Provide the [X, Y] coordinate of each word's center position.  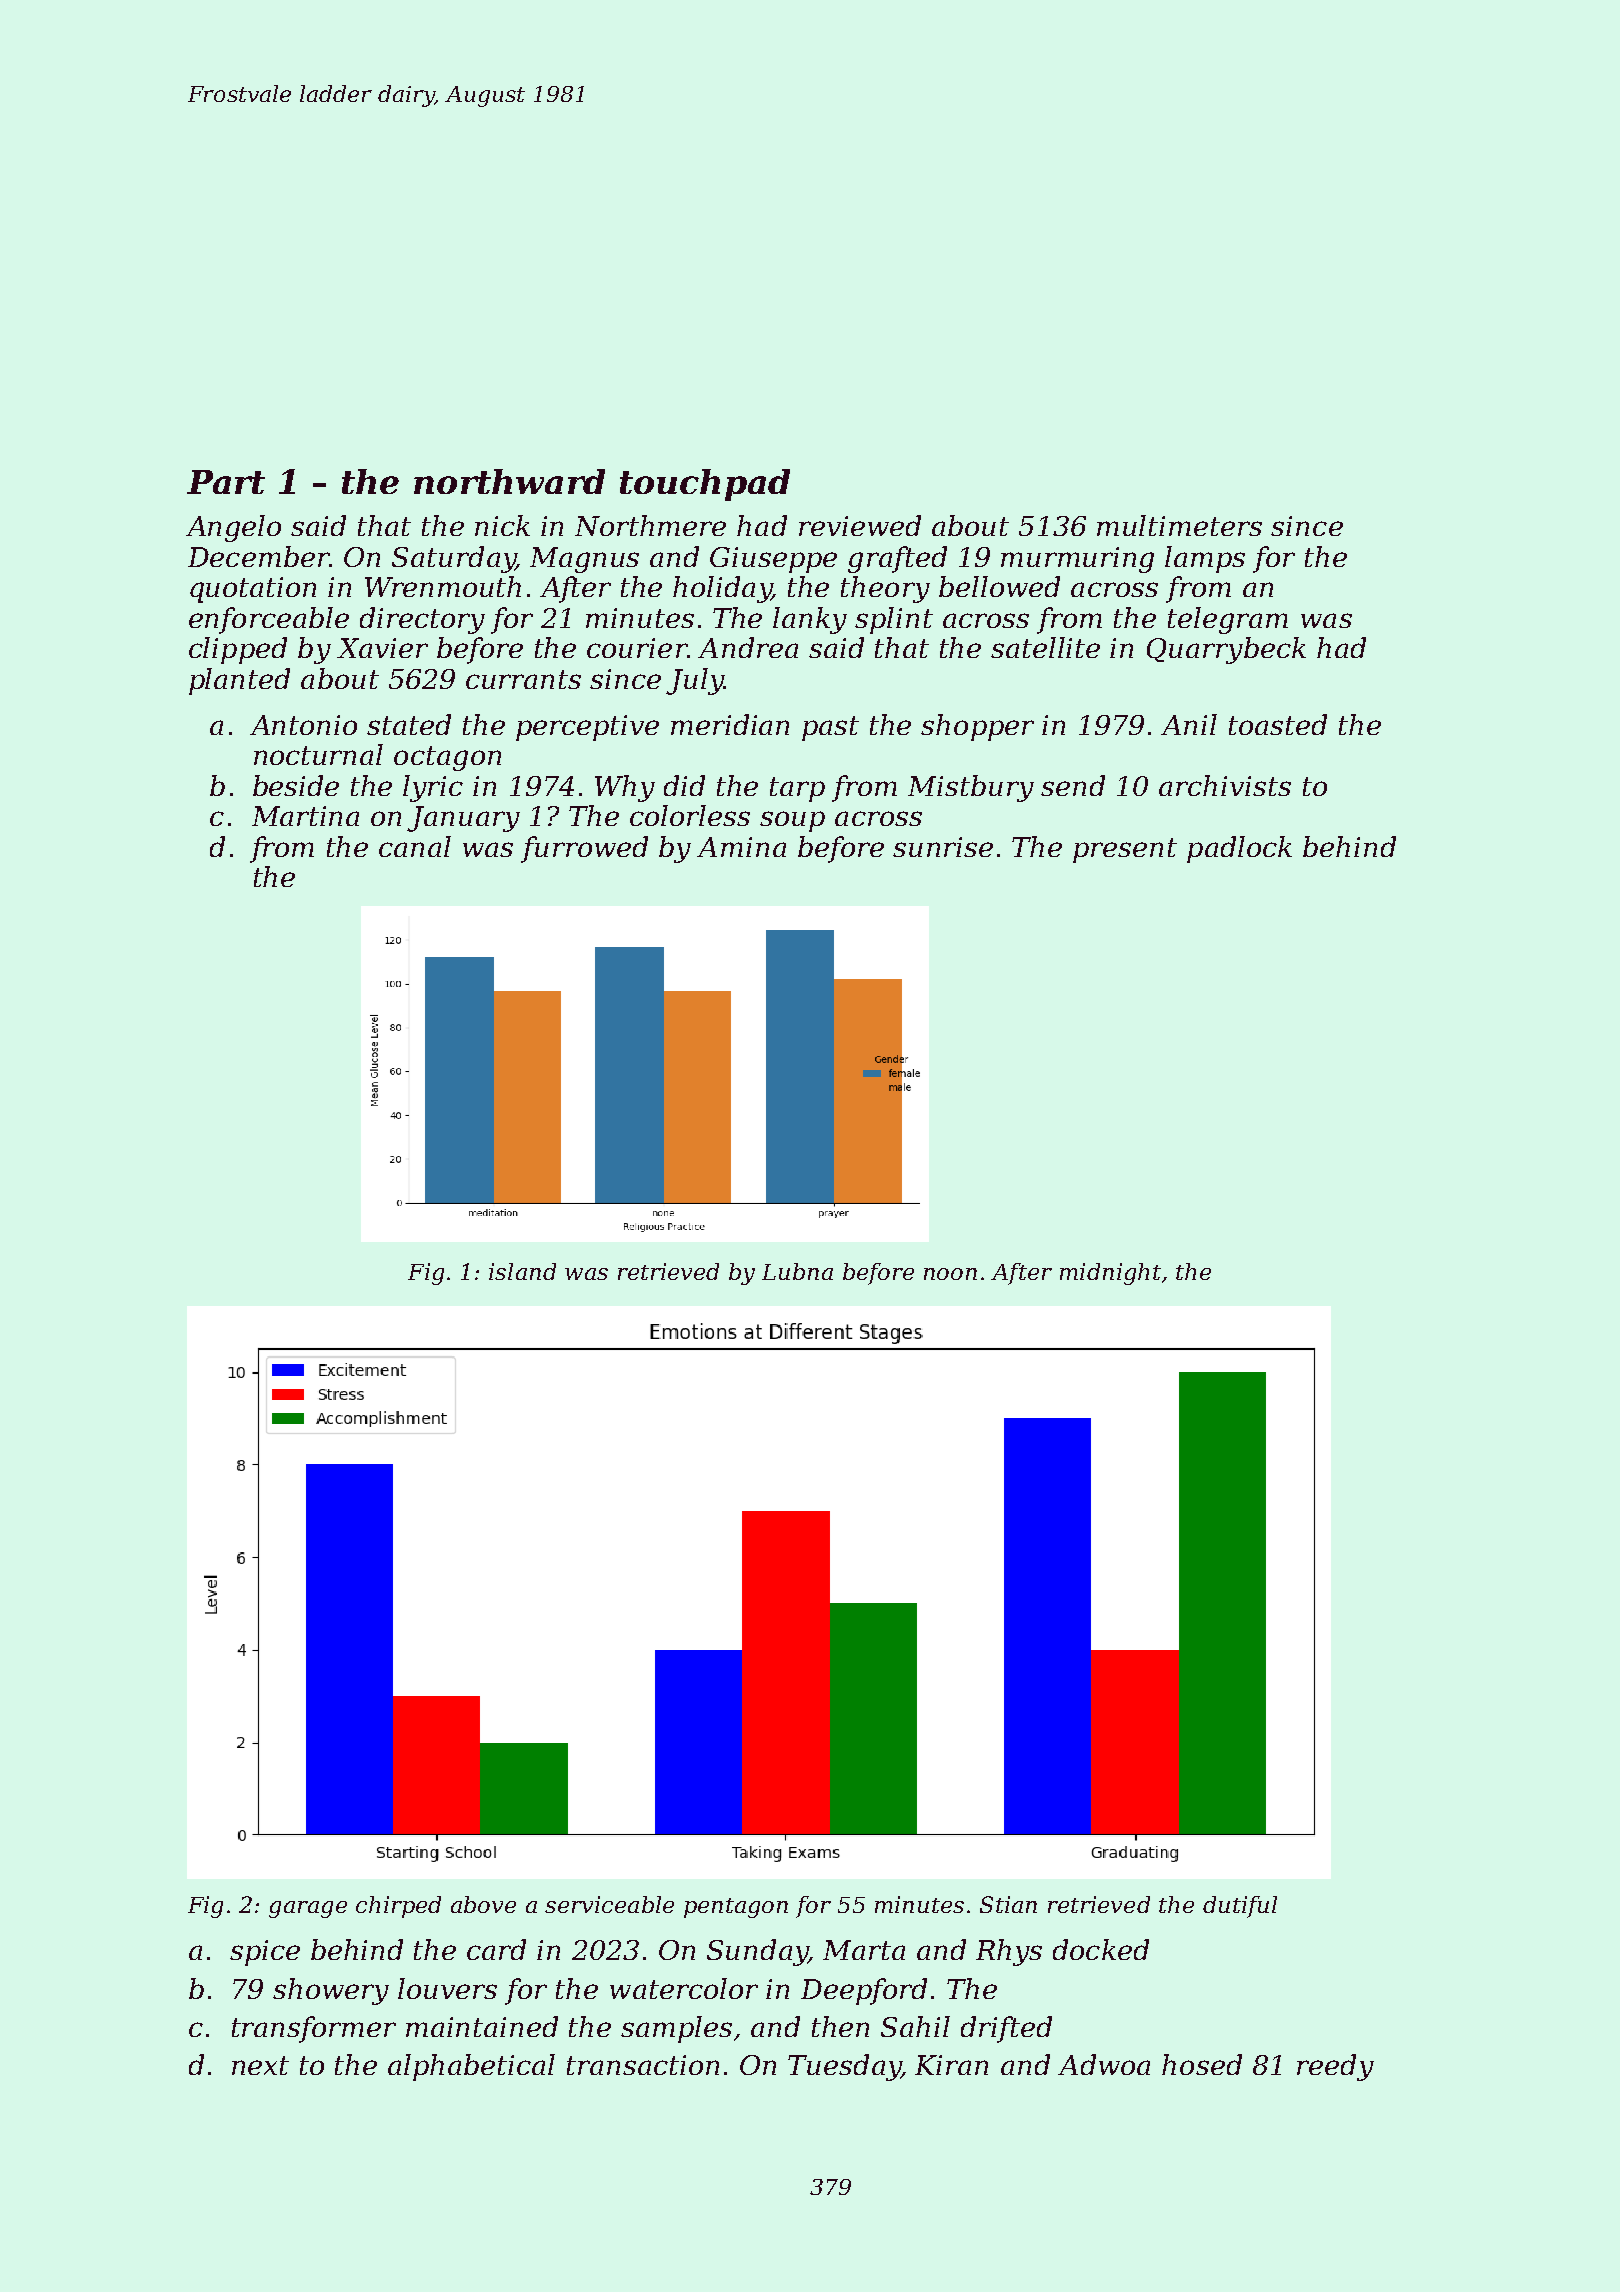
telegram [1228, 620]
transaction [643, 2065]
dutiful [1240, 1907]
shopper [977, 727]
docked [1101, 1949]
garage [308, 1909]
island [522, 1271]
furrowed [584, 849]
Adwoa [1104, 2064]
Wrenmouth [443, 586]
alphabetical [471, 2067]
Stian [1008, 1904]
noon [950, 1274]
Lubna [797, 1271]
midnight [1110, 1274]
